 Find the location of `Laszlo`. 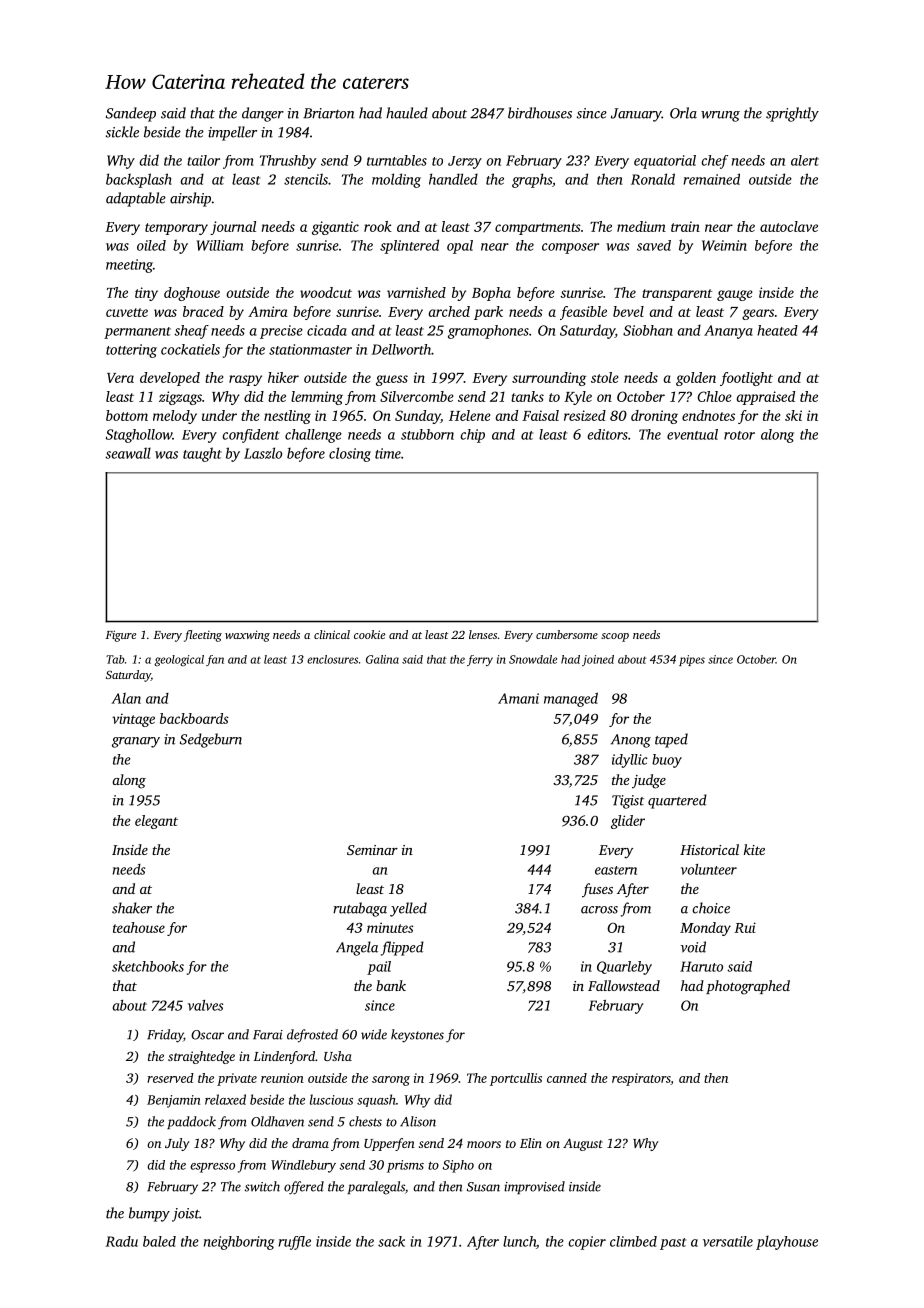

Laszlo is located at coordinates (263, 453).
